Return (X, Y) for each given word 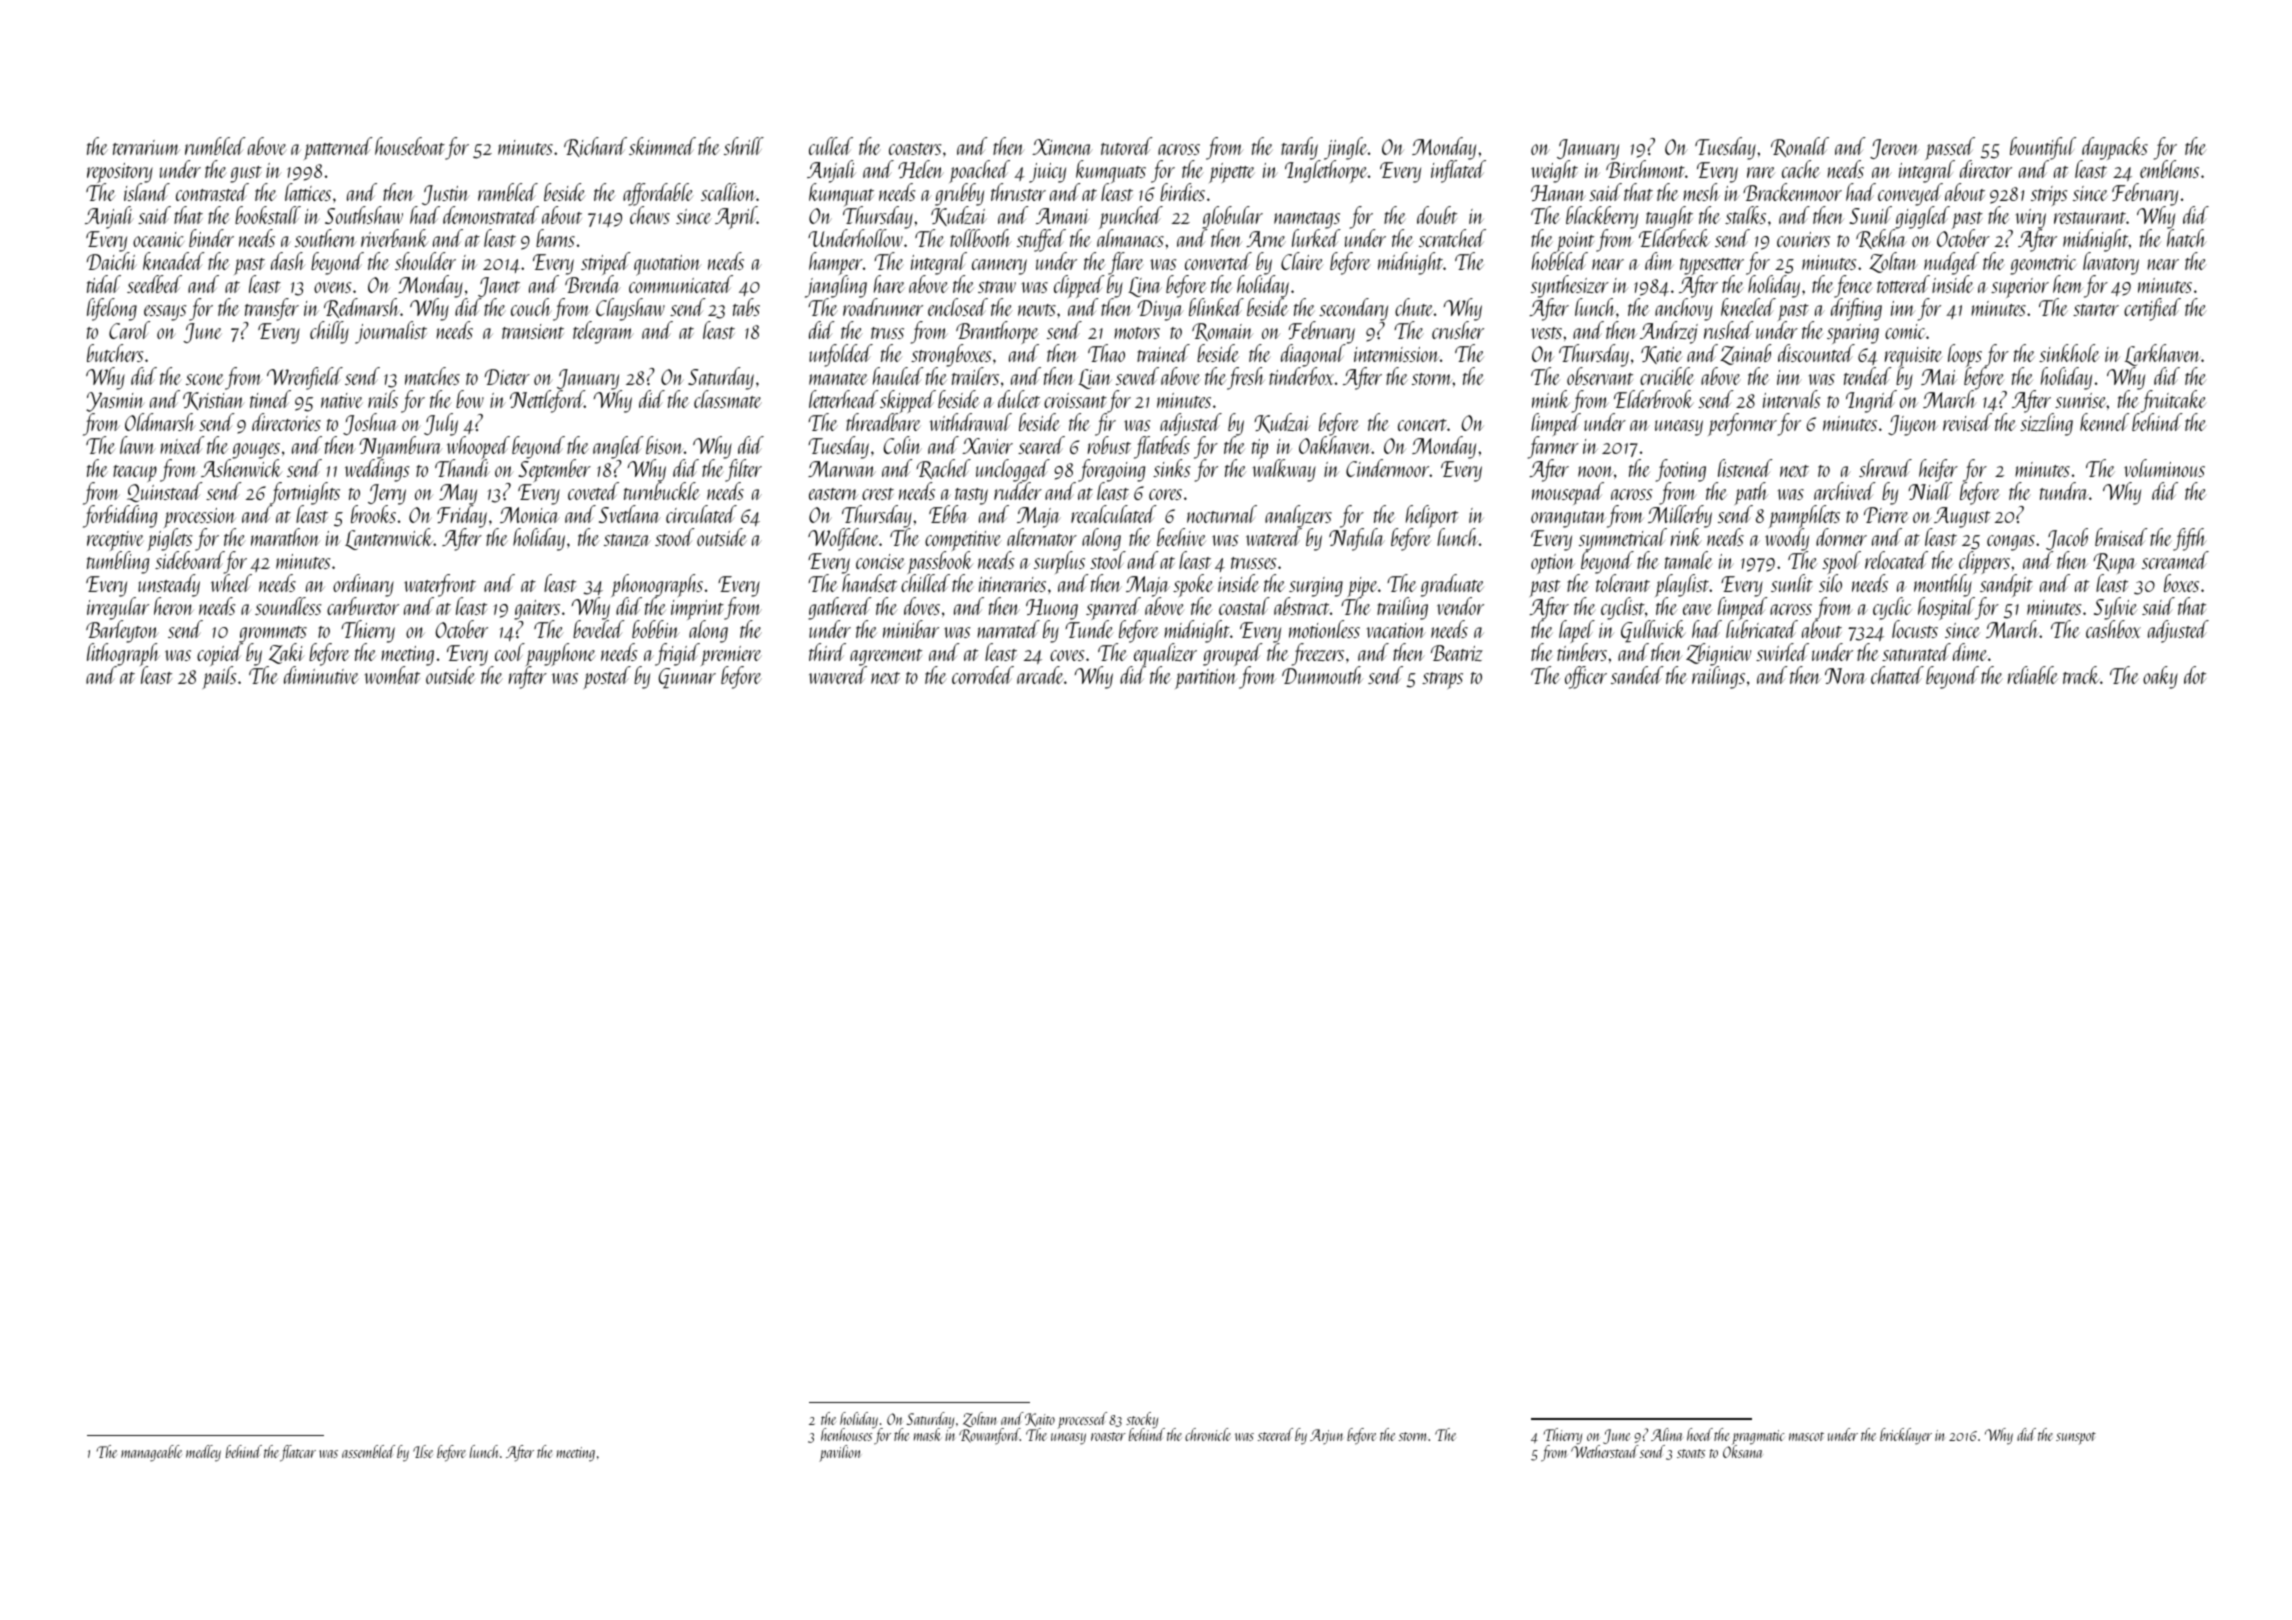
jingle (1346, 149)
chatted (1897, 675)
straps (1442, 680)
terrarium (146, 147)
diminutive (321, 675)
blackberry (1602, 218)
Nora (1846, 676)
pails (220, 678)
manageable (151, 1453)
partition (1206, 679)
